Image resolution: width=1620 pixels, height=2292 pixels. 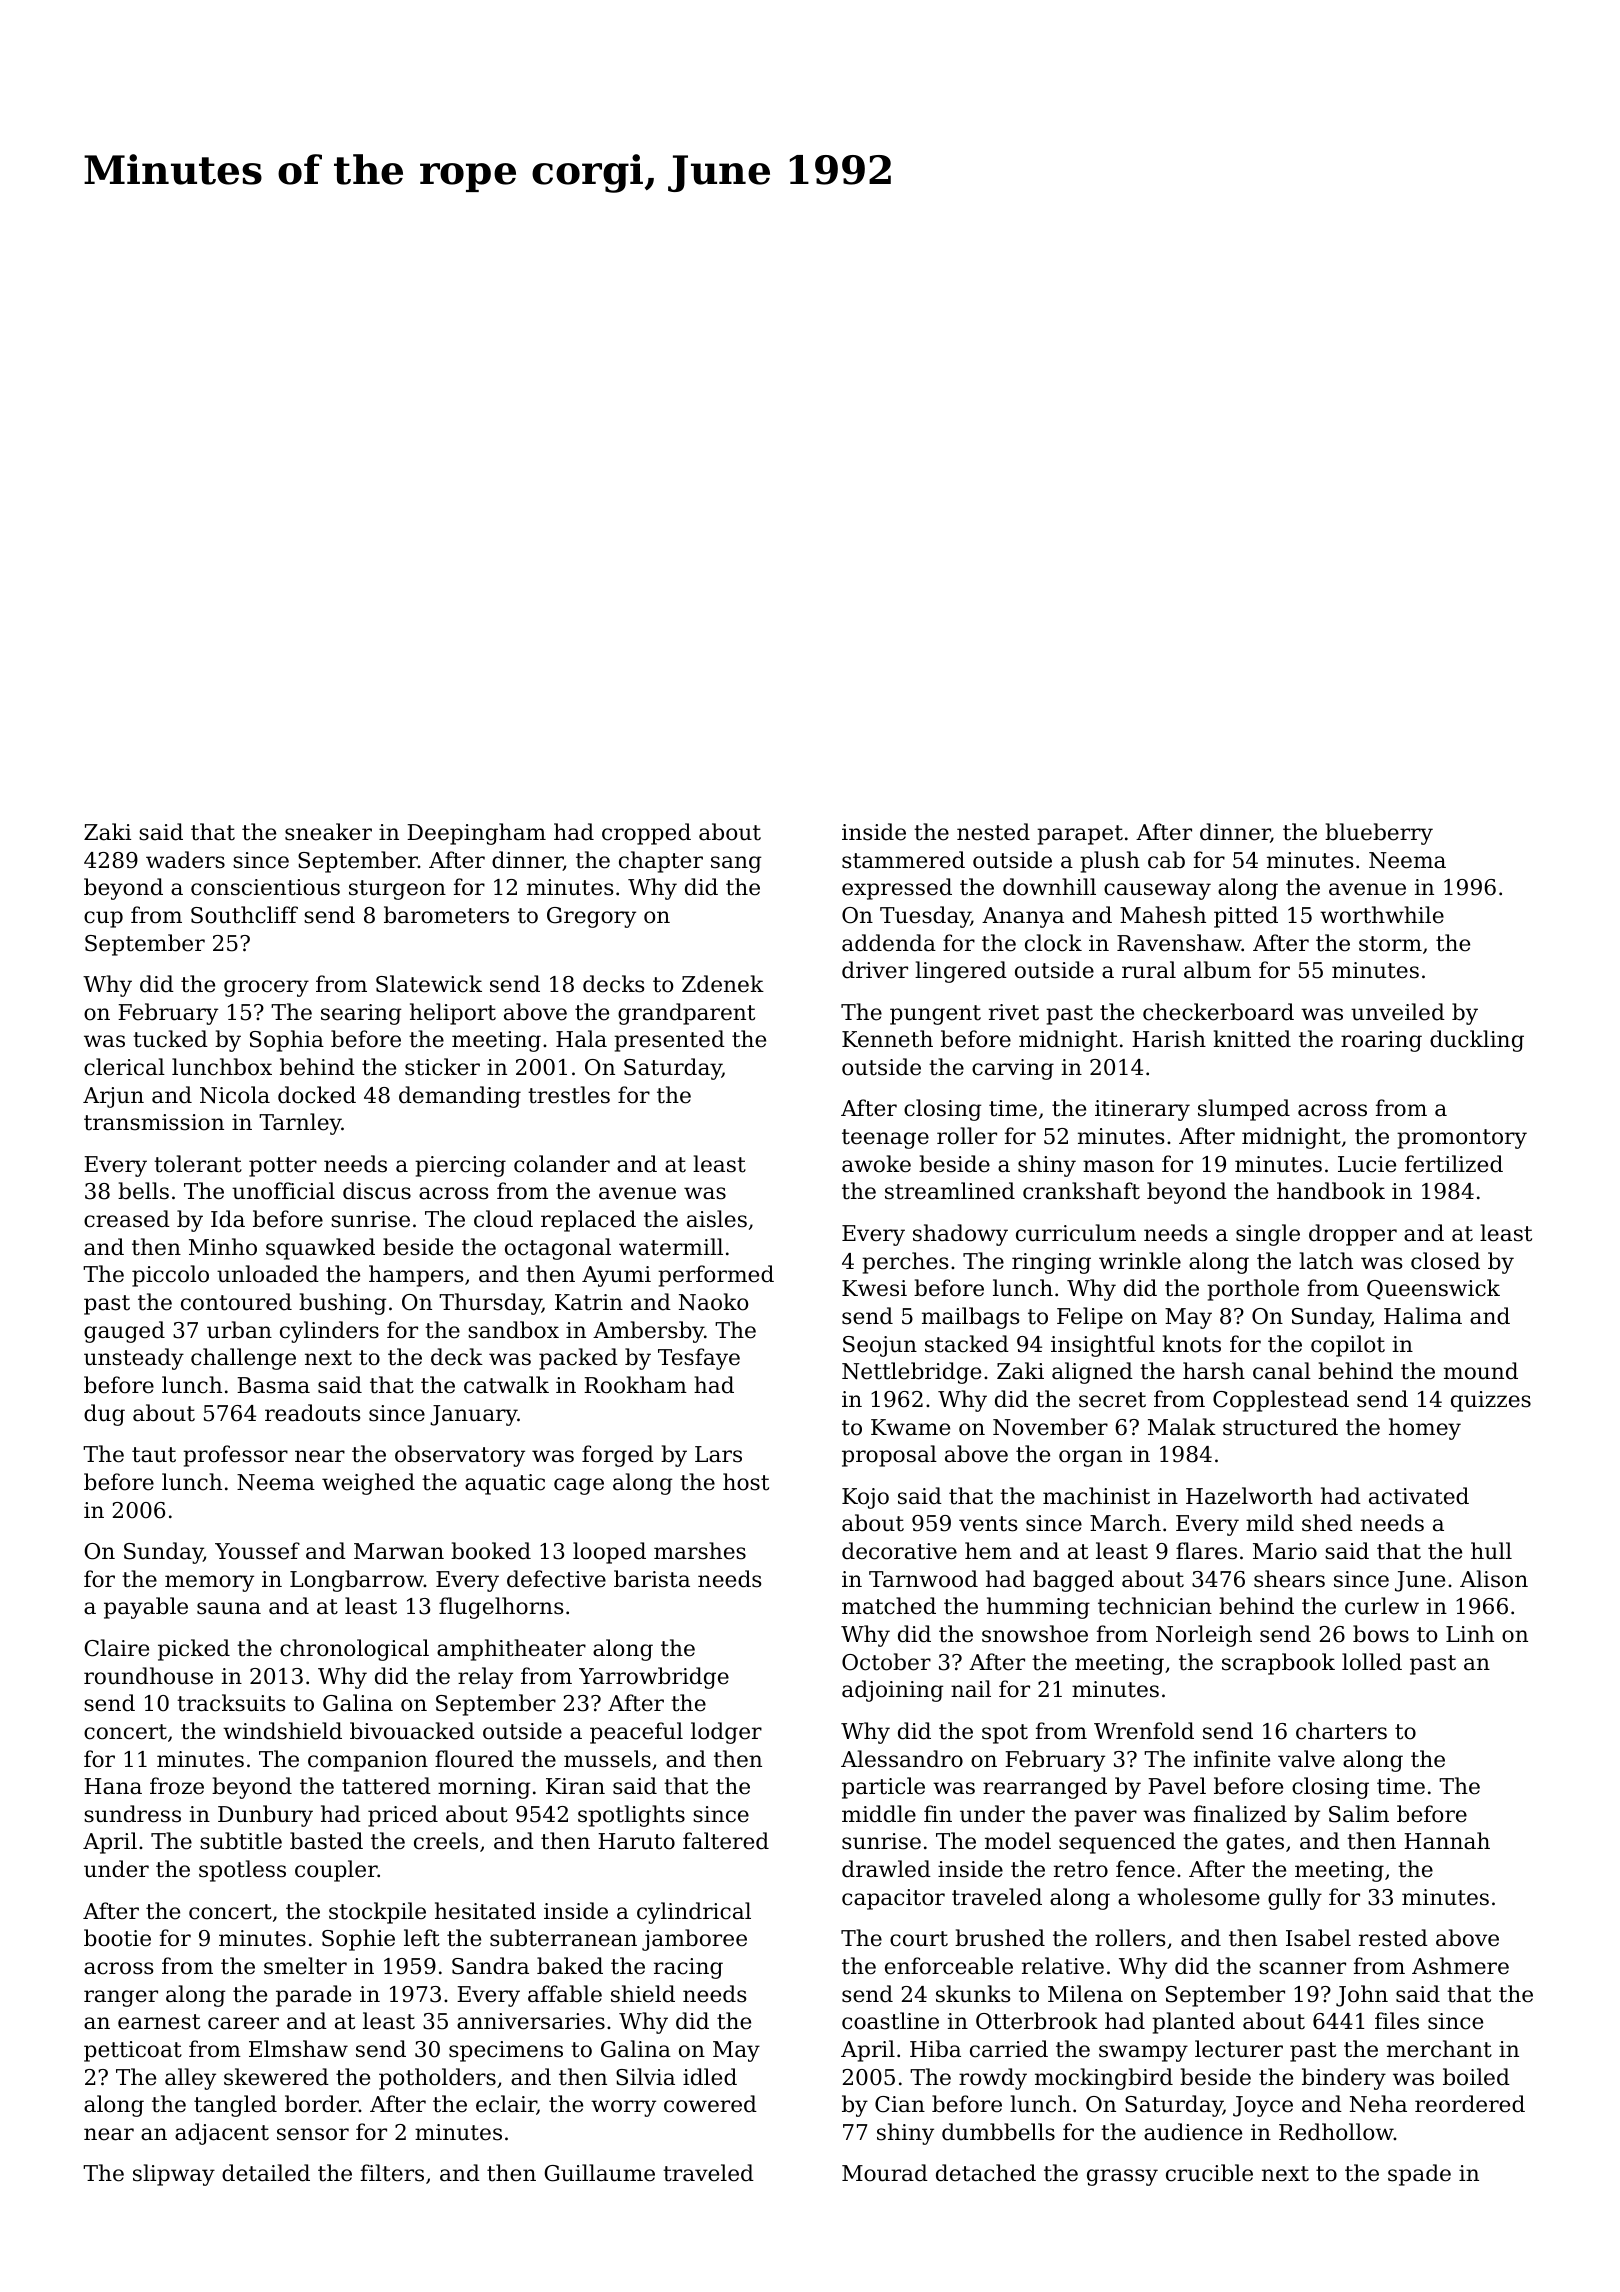 I want to click on piccolo, so click(x=170, y=1276).
